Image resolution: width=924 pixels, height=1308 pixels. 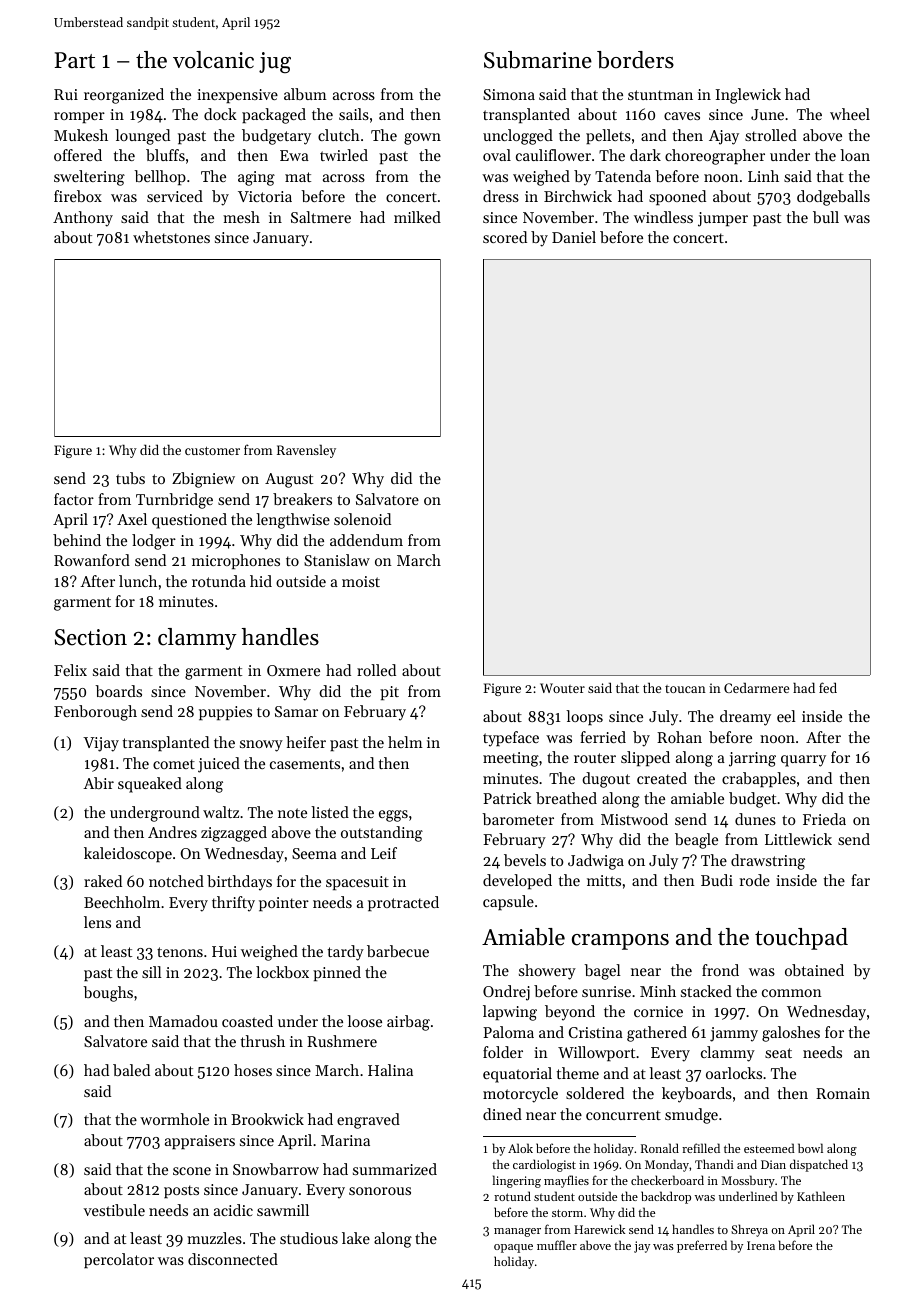 I want to click on sweltering, so click(x=89, y=178).
